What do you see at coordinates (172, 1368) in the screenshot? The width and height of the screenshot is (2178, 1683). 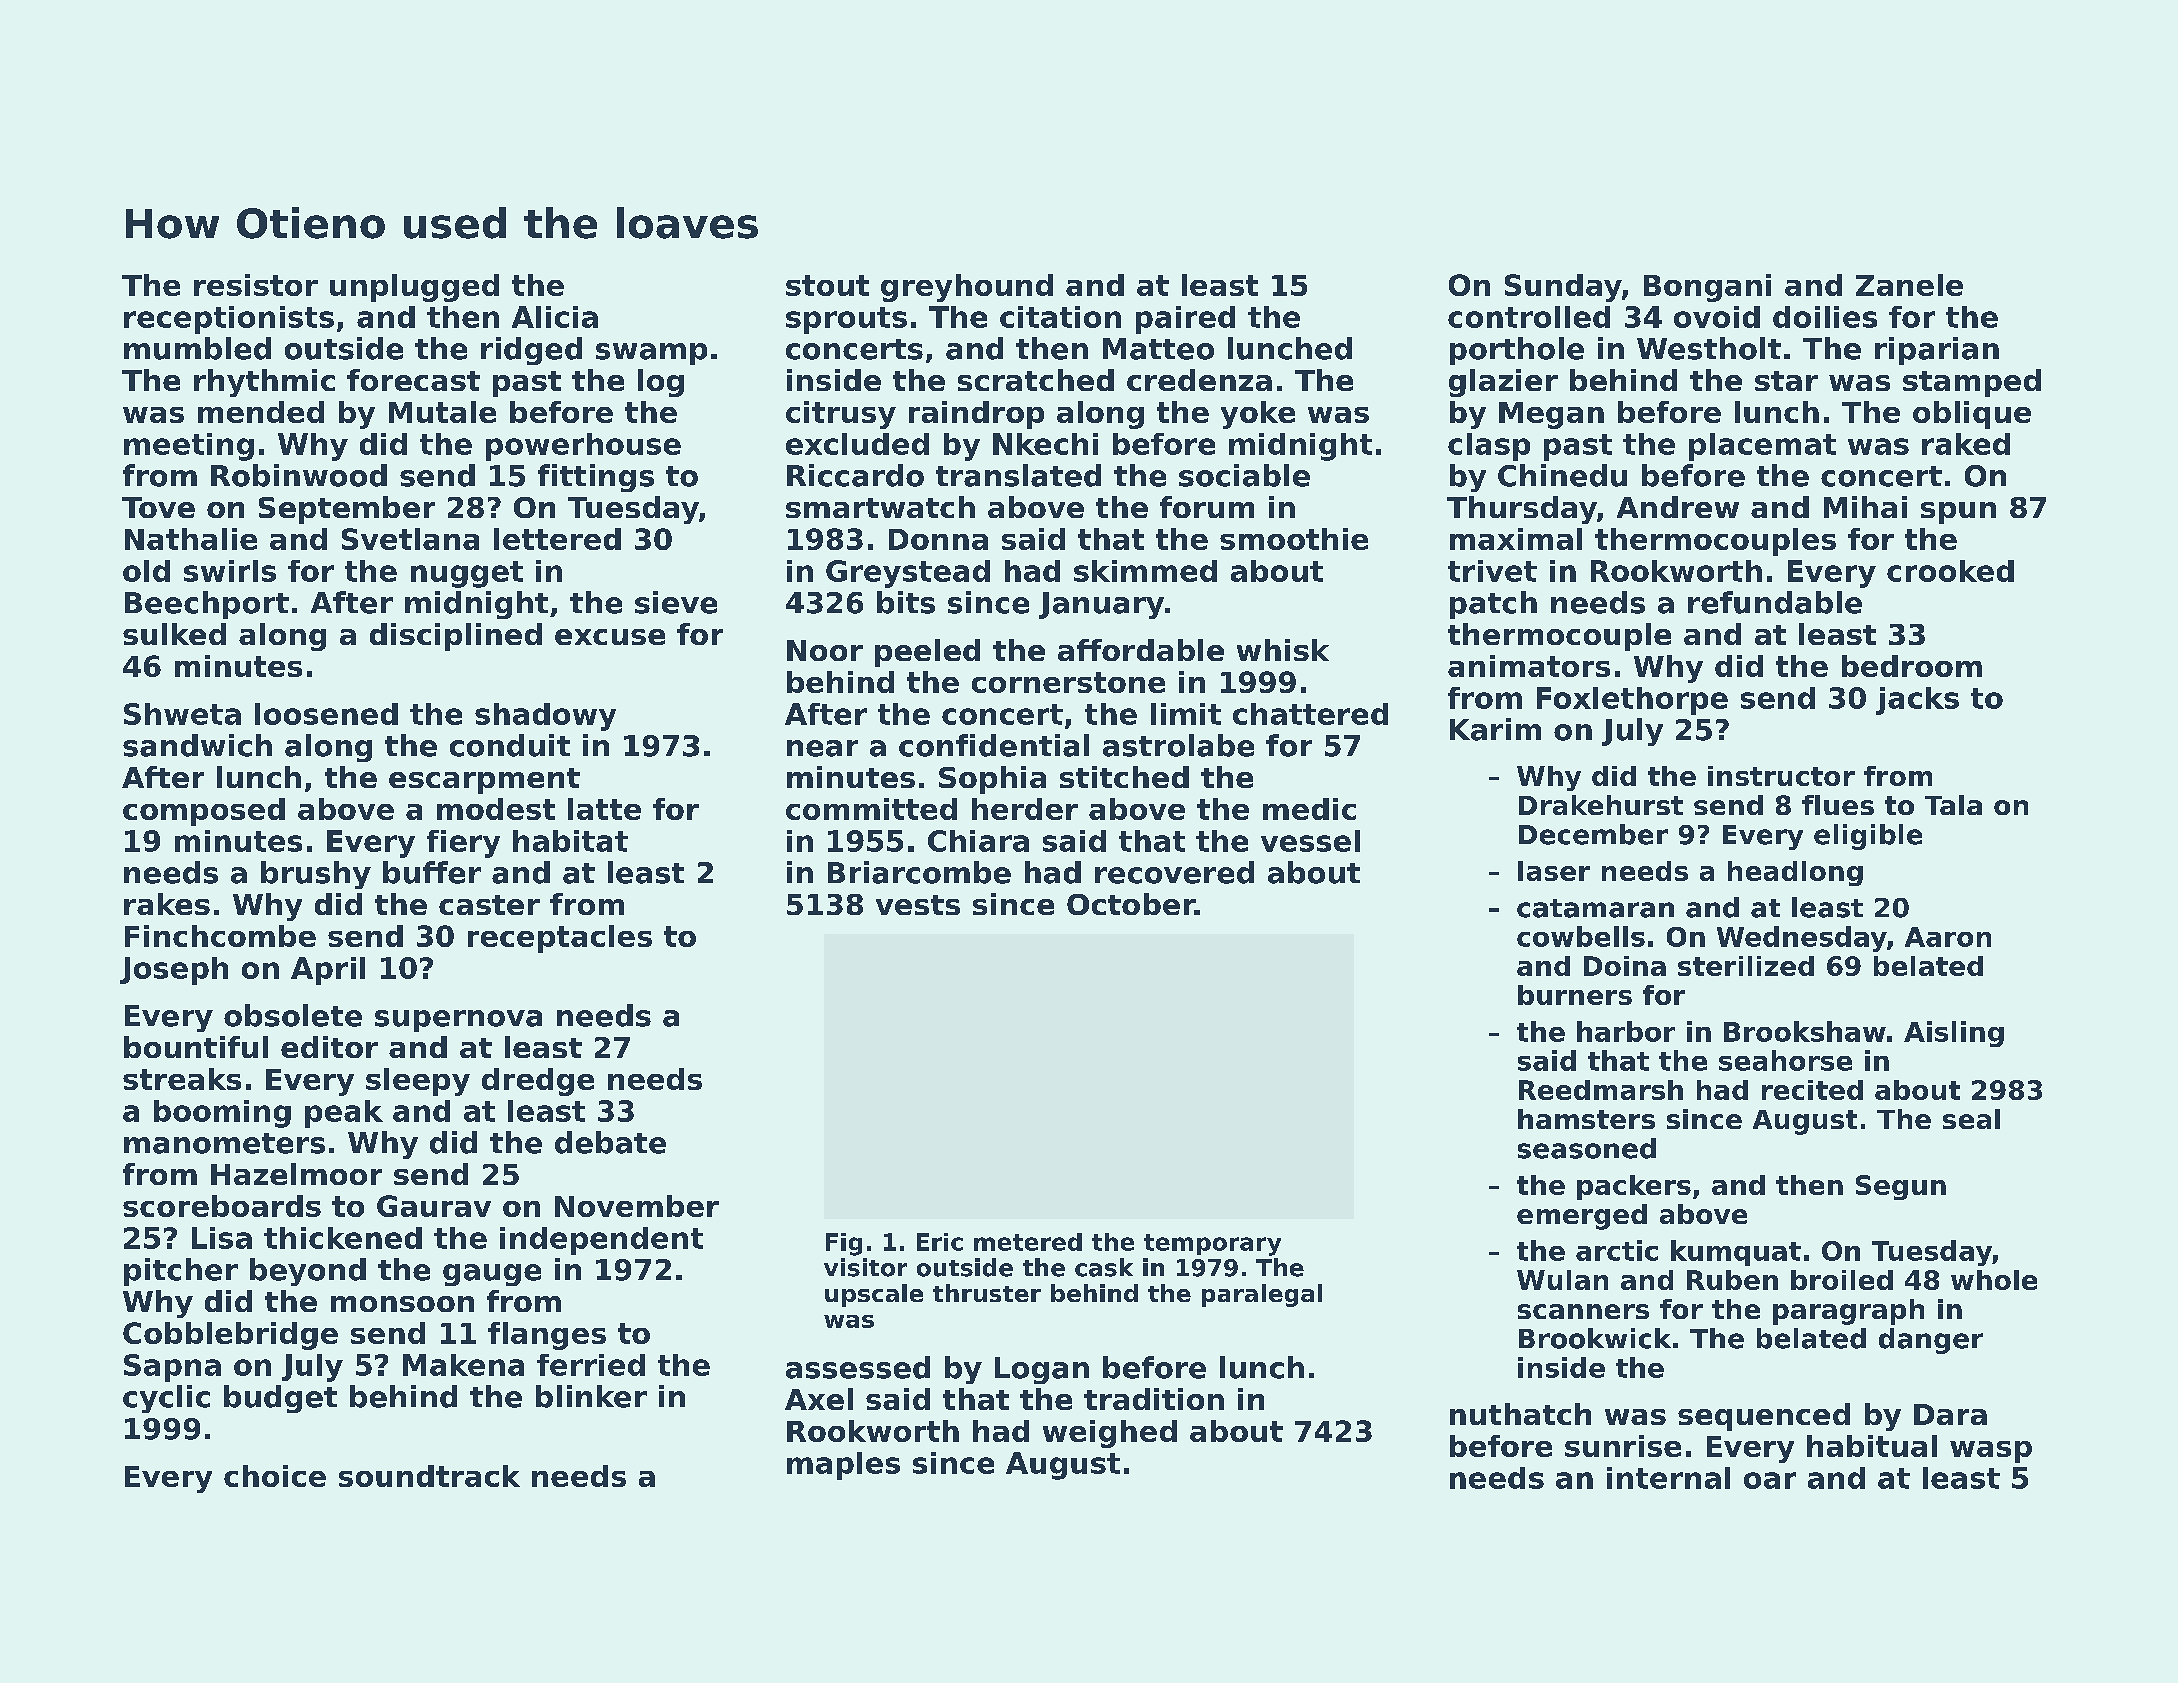 I see `Sapna` at bounding box center [172, 1368].
